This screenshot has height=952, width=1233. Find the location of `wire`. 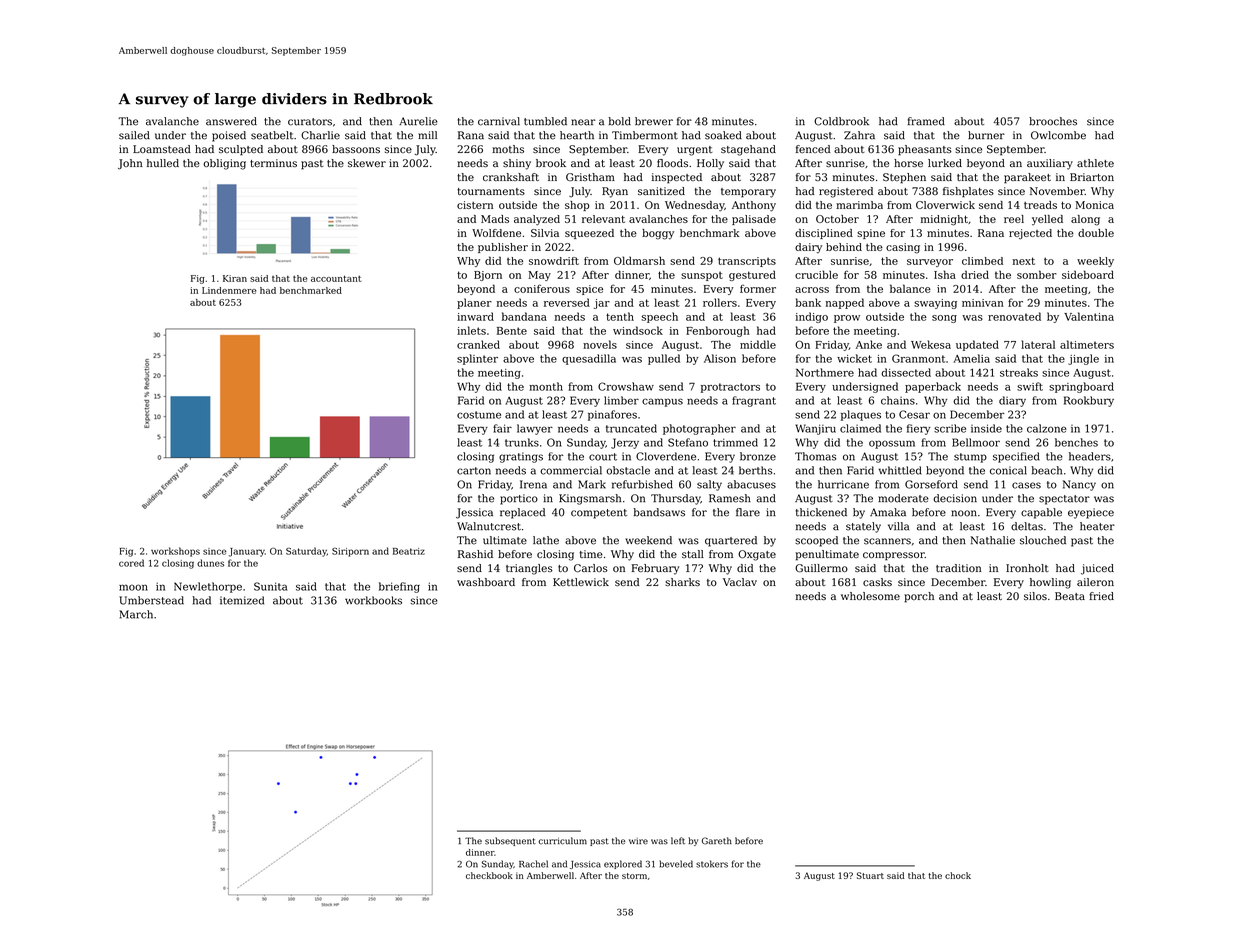

wire is located at coordinates (638, 841).
